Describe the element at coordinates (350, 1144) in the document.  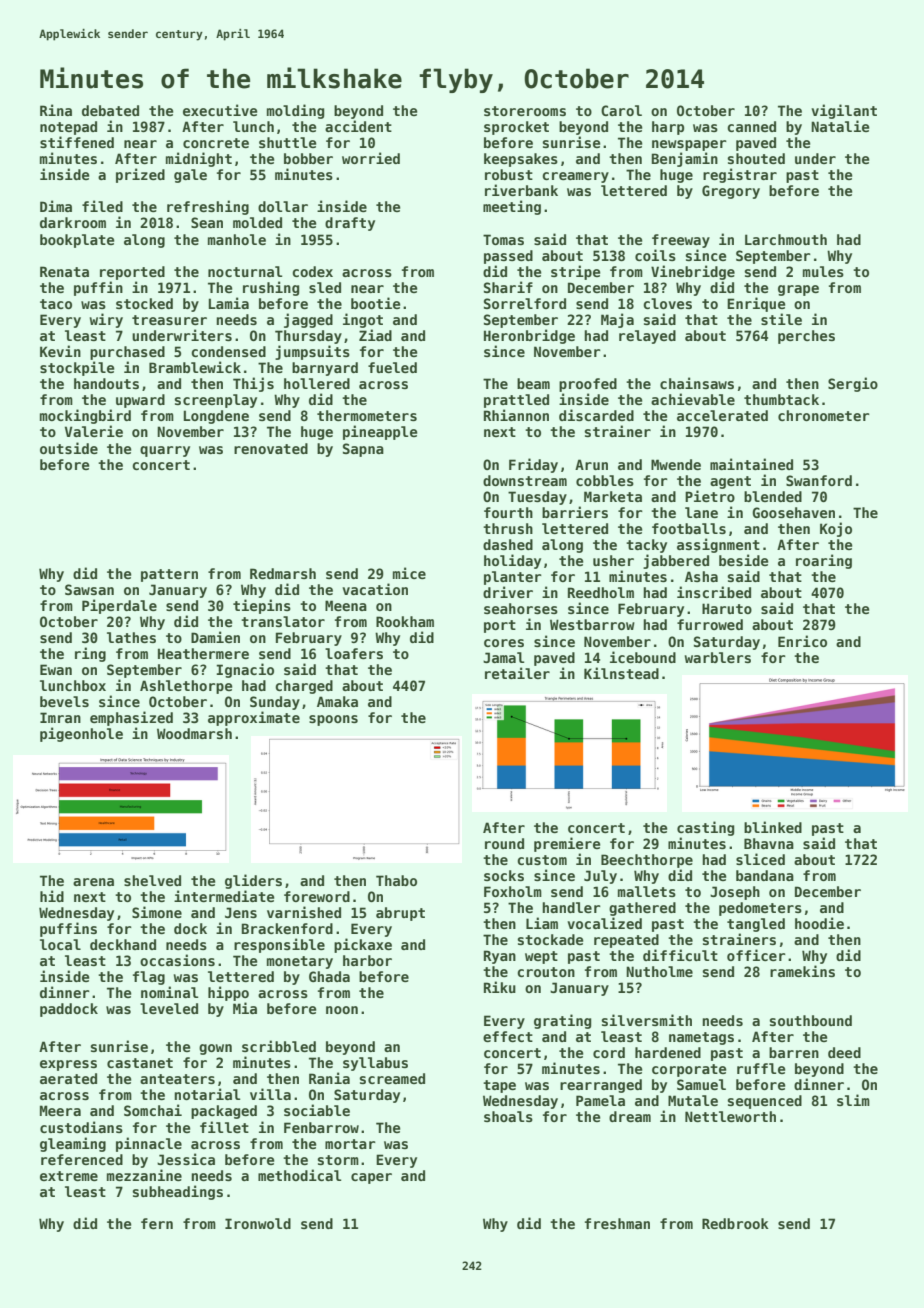
I see `mortar` at that location.
